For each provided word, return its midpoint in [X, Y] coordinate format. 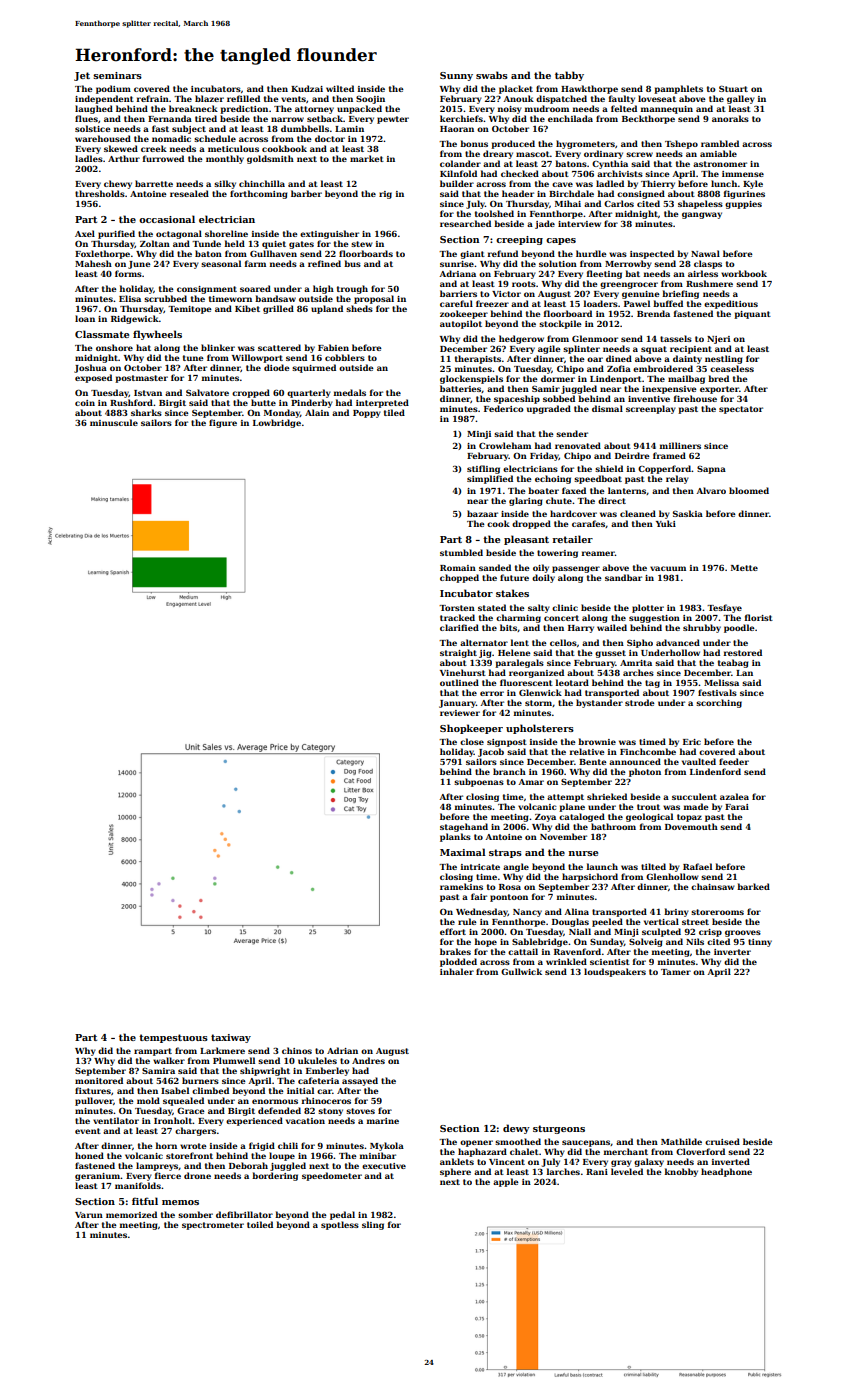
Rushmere [709, 283]
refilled [243, 98]
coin [85, 403]
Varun [89, 1215]
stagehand [464, 827]
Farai [737, 807]
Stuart [733, 89]
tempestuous [173, 1038]
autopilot [461, 324]
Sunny [456, 76]
